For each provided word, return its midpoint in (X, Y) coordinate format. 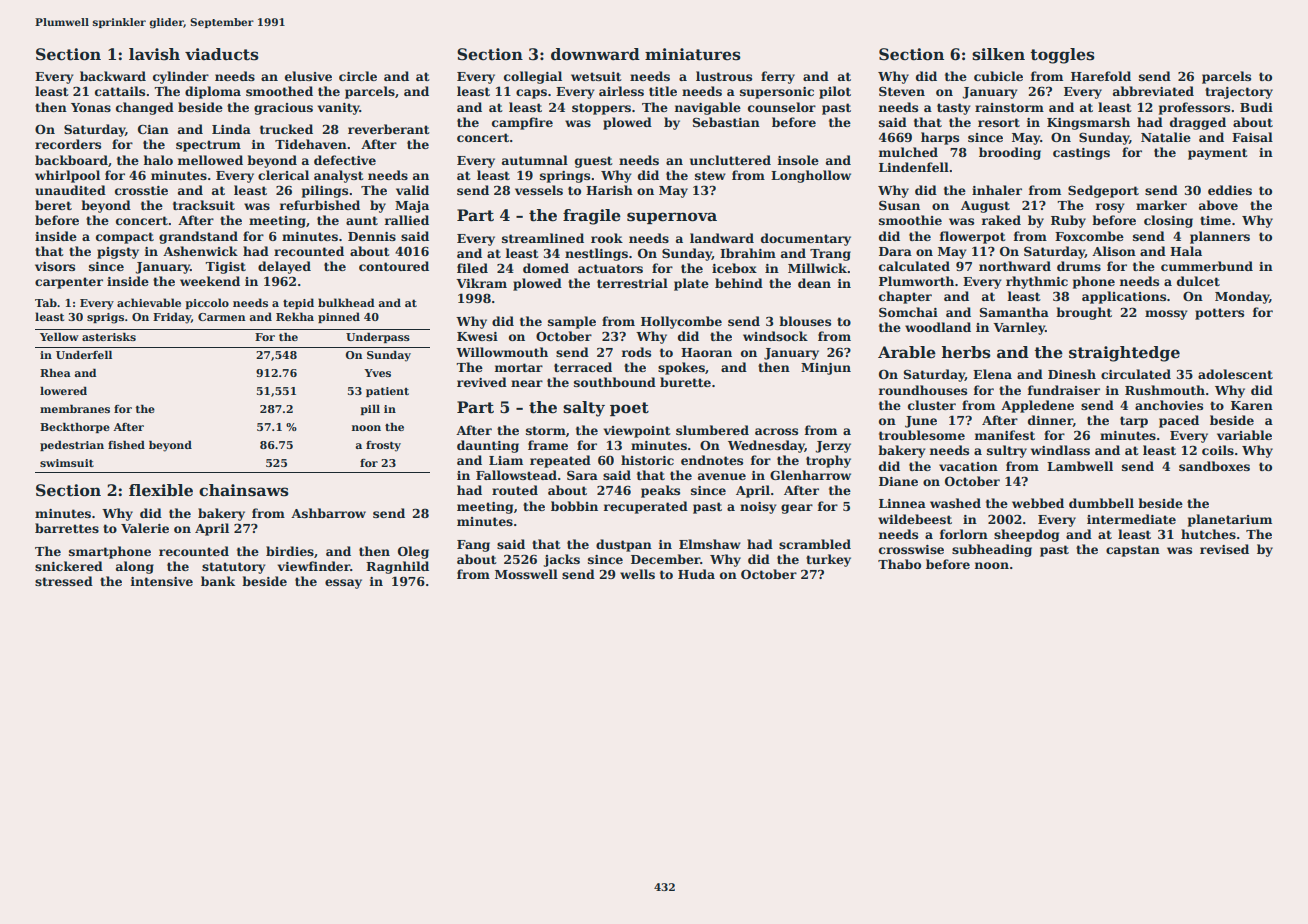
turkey (828, 560)
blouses (805, 321)
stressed (64, 581)
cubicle (998, 76)
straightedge (1124, 354)
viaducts (222, 54)
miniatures (693, 54)
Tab (46, 302)
